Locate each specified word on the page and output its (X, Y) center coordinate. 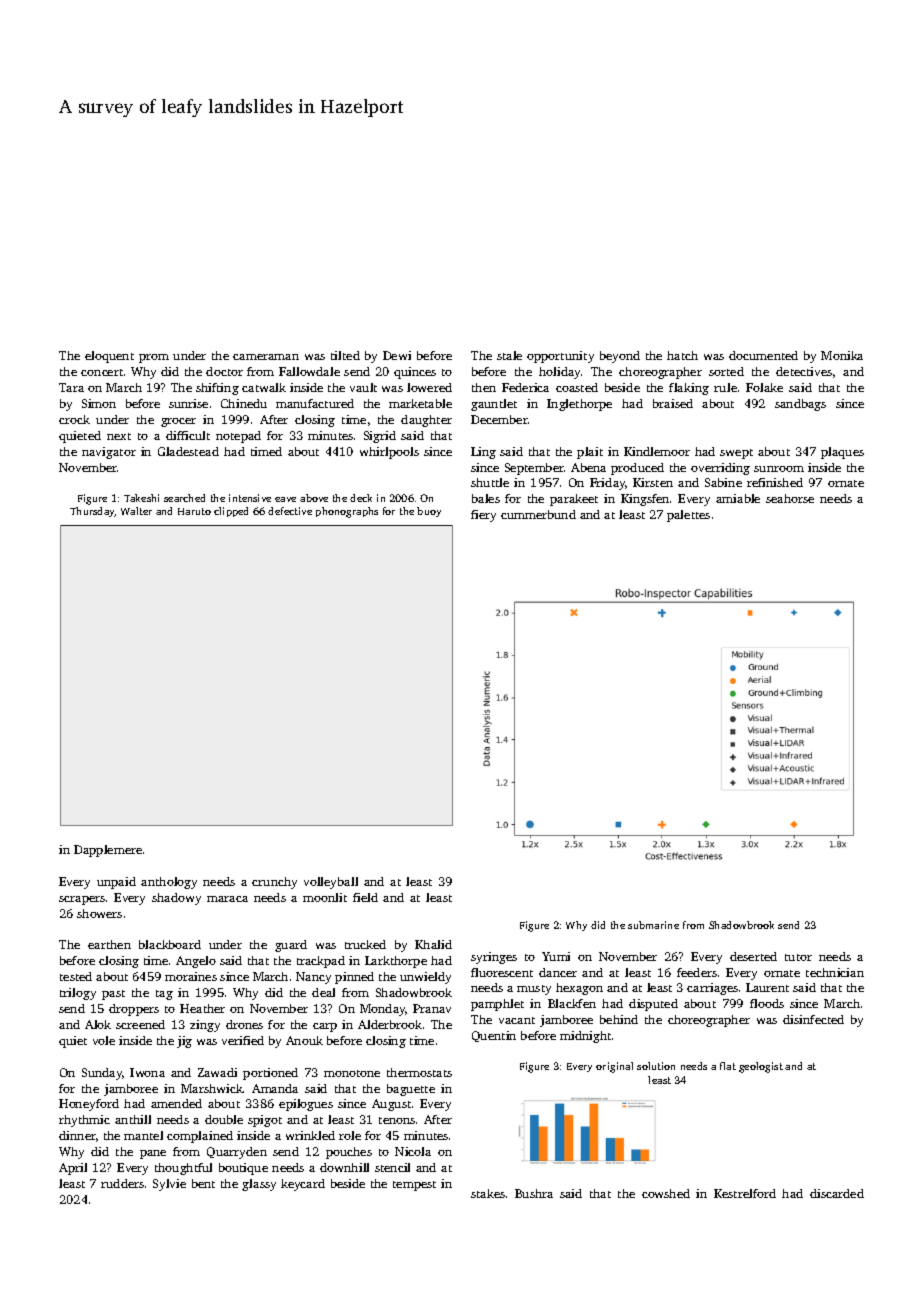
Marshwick (212, 1088)
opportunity (560, 357)
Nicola (413, 1151)
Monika (842, 355)
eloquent (109, 357)
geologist (761, 1067)
